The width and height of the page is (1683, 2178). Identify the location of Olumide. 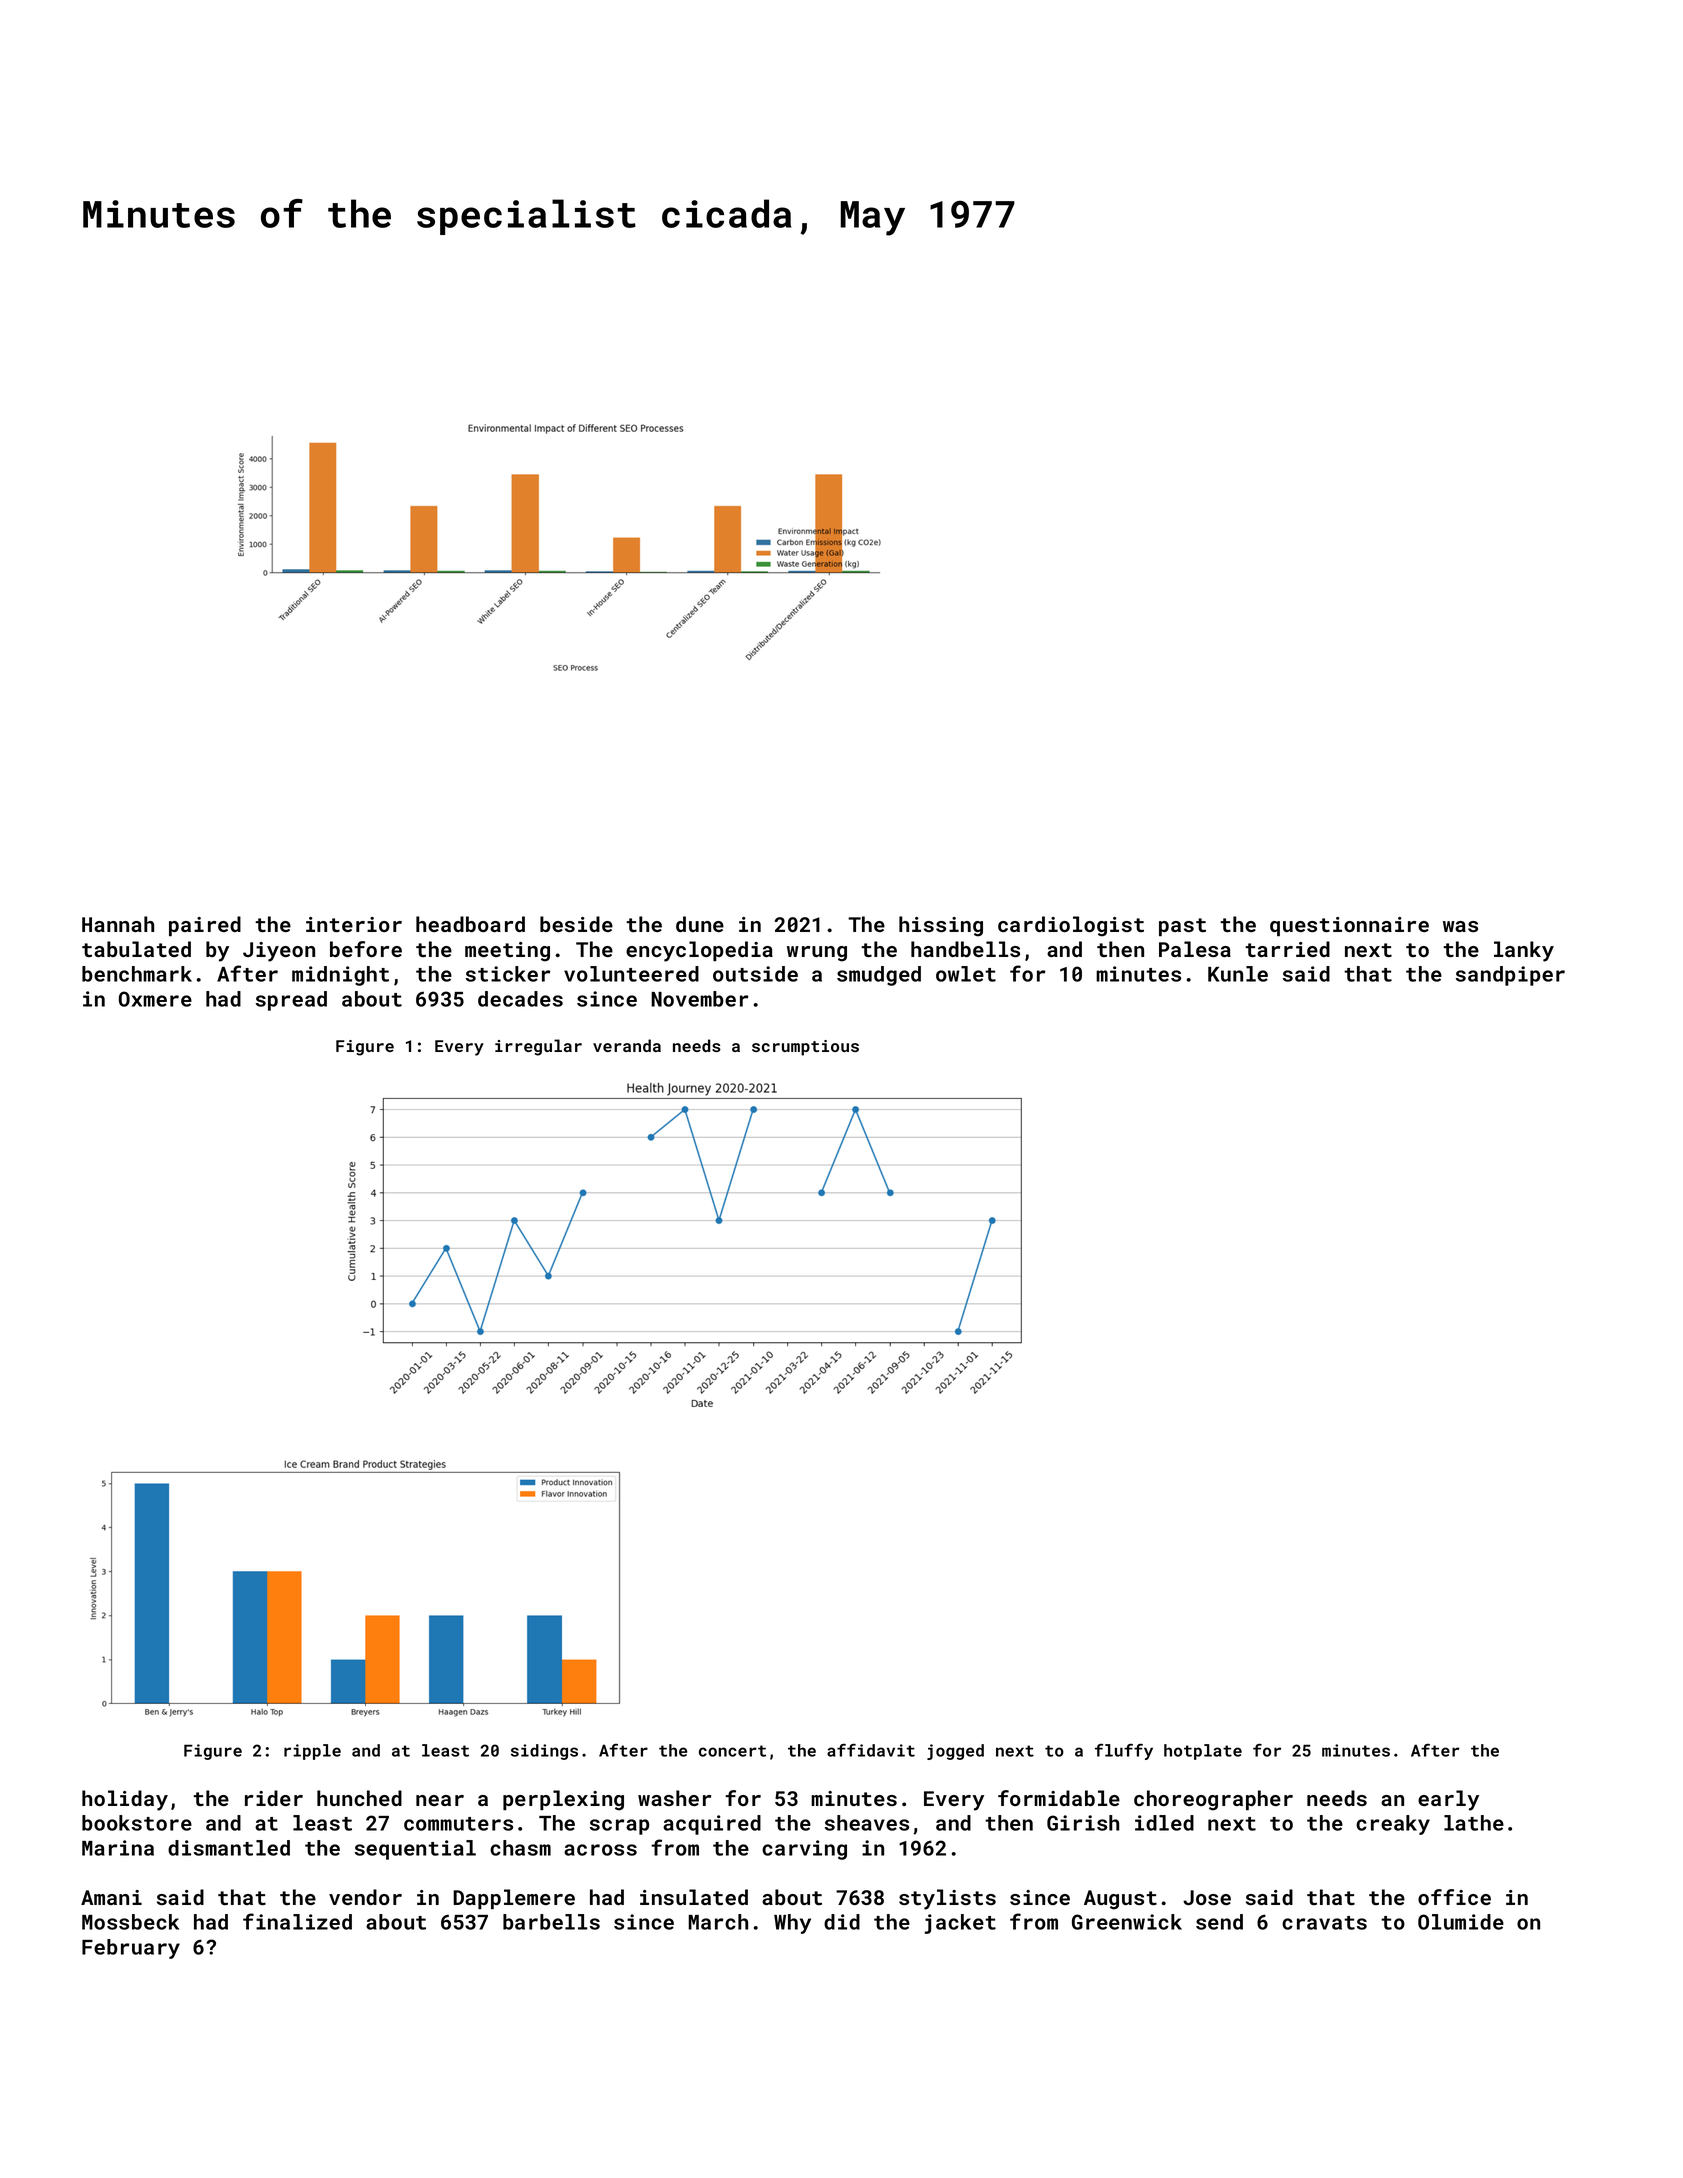
(1461, 1922).
